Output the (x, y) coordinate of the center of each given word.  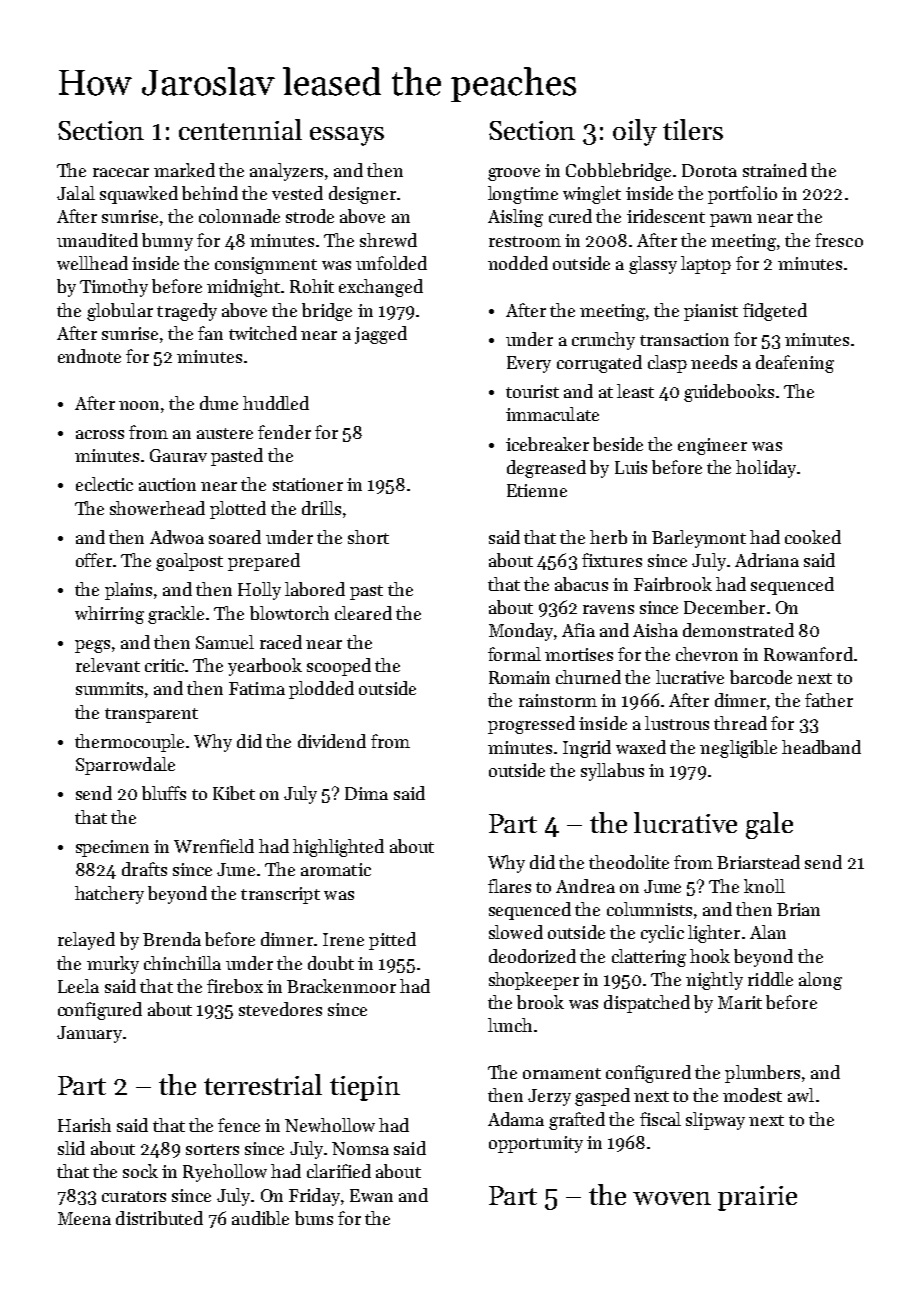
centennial (240, 129)
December (724, 607)
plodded (321, 690)
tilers (693, 129)
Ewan (371, 1195)
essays (347, 136)
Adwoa (177, 537)
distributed (159, 1218)
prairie (757, 1198)
